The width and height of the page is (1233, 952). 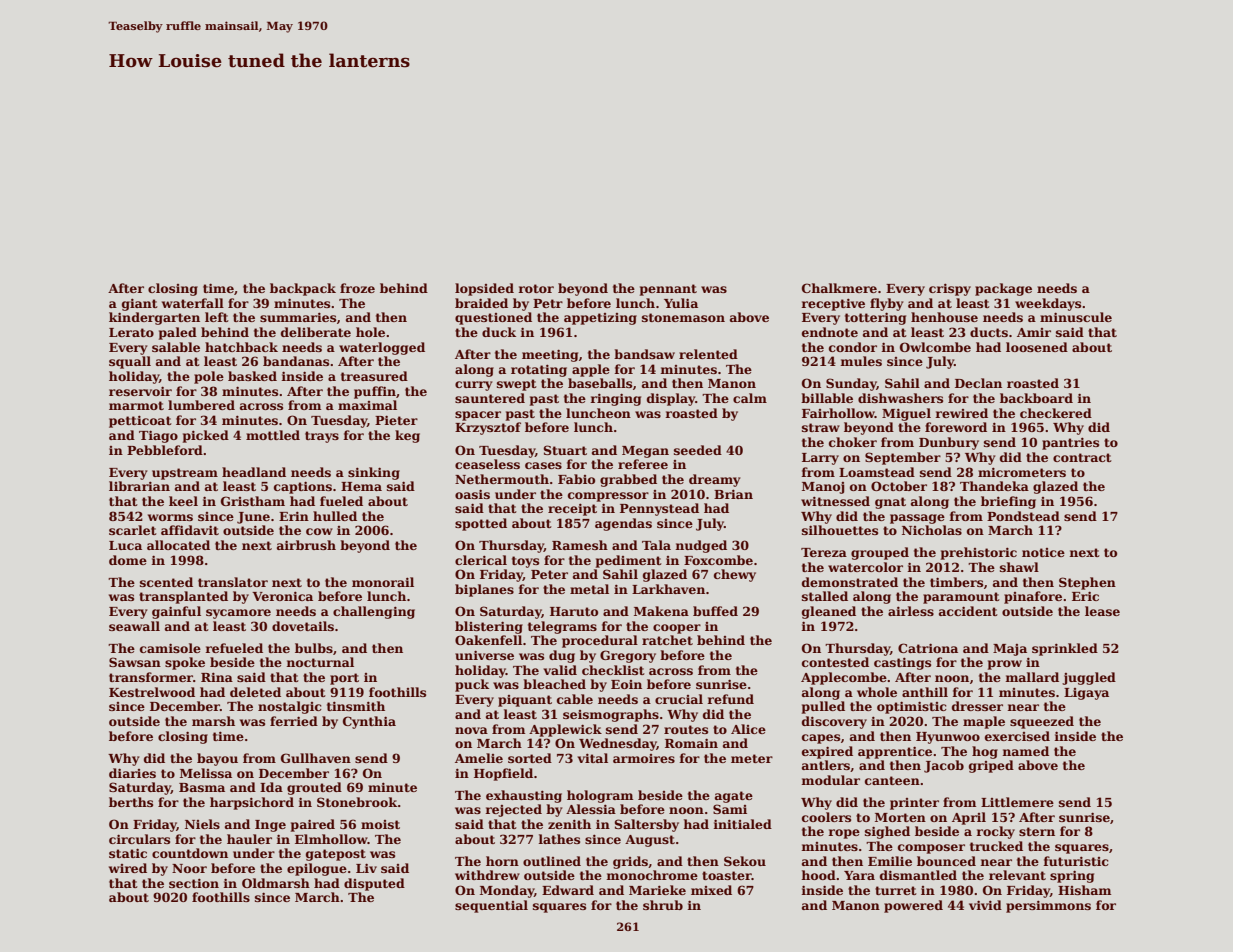 I want to click on epilogue, so click(x=317, y=869).
